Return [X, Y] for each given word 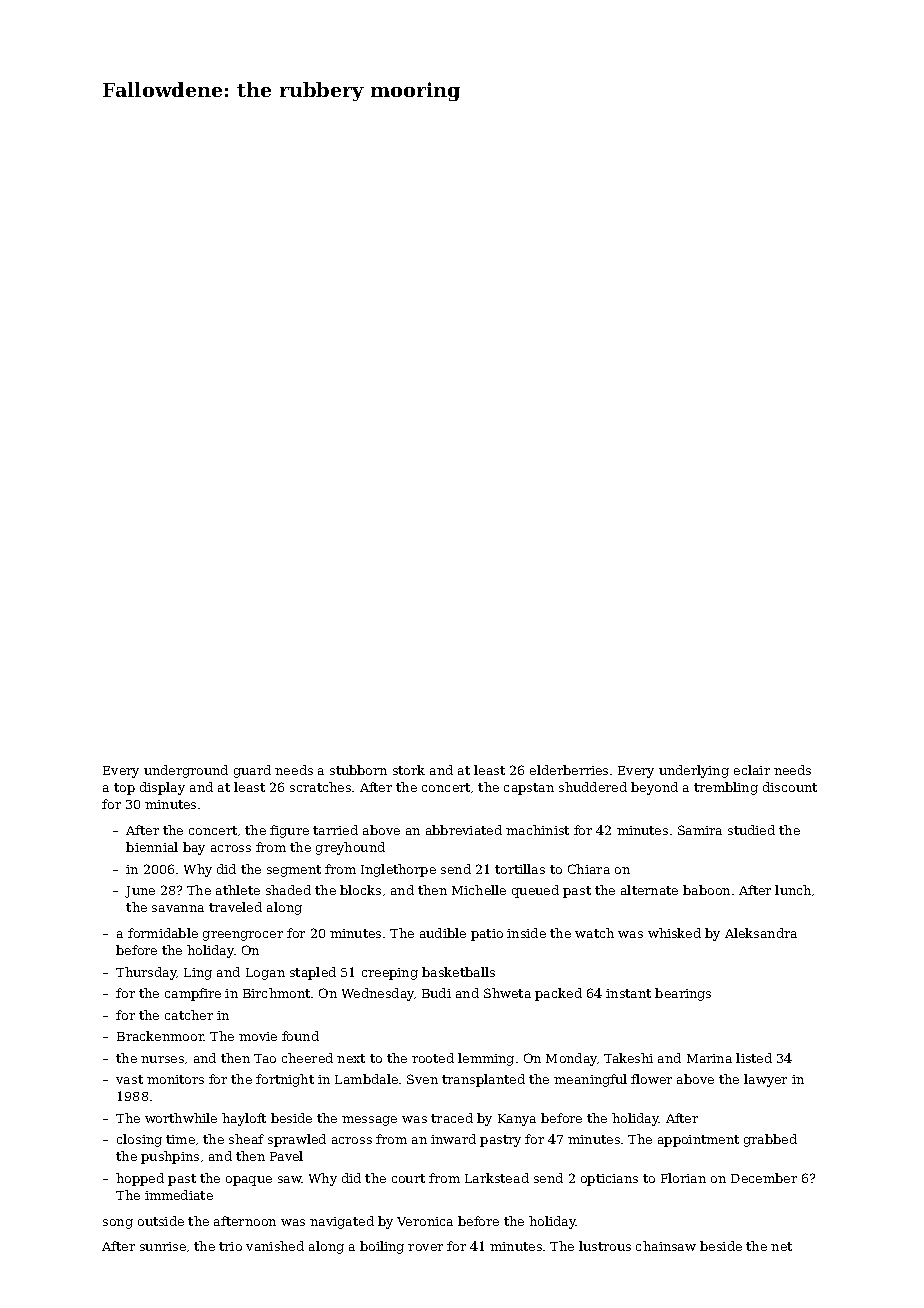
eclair [752, 770]
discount [790, 787]
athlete [238, 890]
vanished [275, 1246]
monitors [175, 1079]
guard [252, 771]
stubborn [358, 770]
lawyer [765, 1080]
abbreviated [464, 830]
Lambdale [366, 1079]
